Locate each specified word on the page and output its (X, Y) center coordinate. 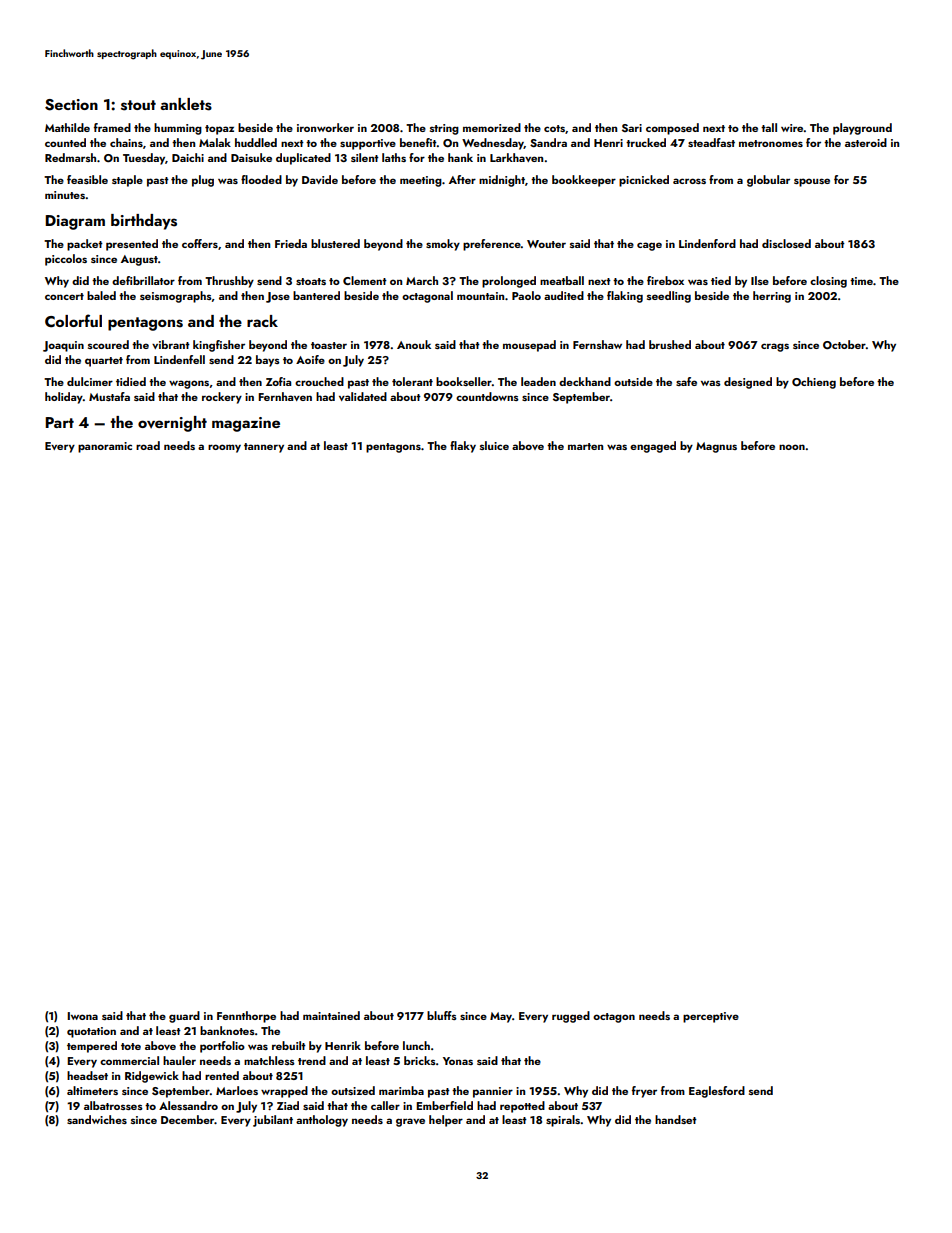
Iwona (82, 1016)
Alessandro (188, 1105)
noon (792, 447)
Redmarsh (70, 157)
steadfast (711, 142)
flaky (463, 447)
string (444, 129)
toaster (329, 345)
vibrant (171, 344)
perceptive (711, 1017)
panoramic (105, 447)
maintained (331, 1015)
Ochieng (814, 383)
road (148, 445)
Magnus (716, 447)
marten (585, 446)
